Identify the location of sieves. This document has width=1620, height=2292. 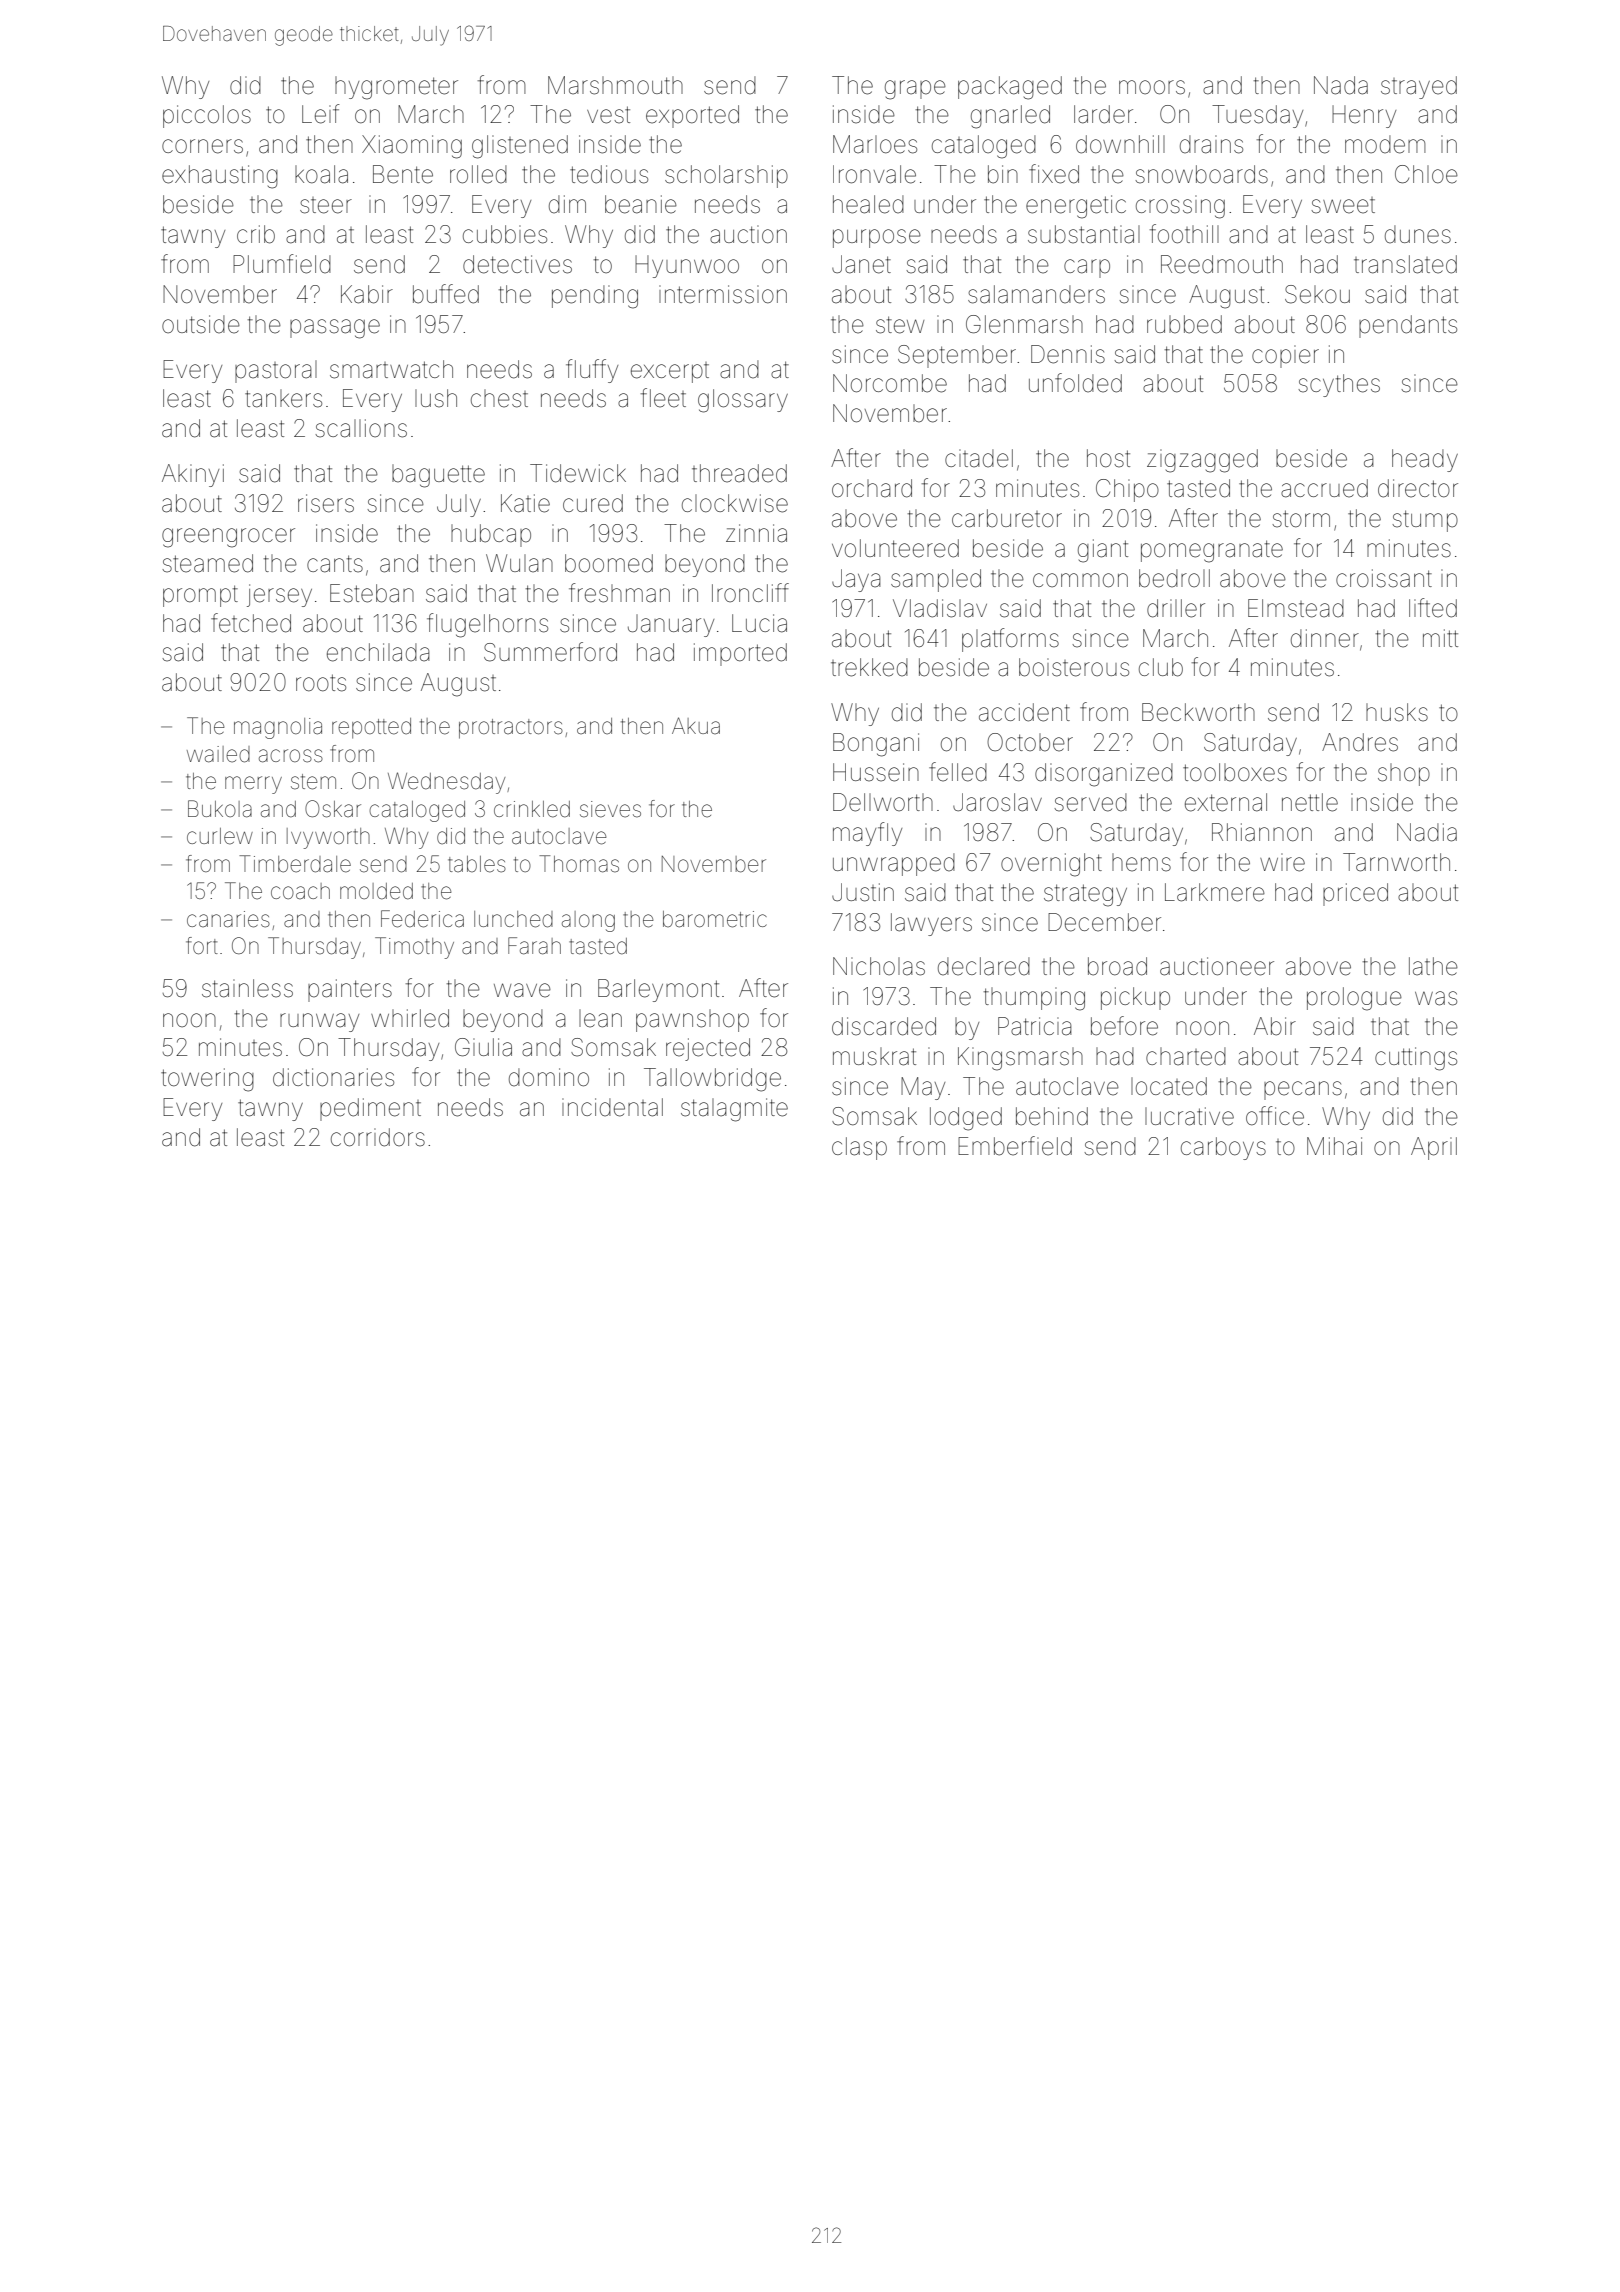
(610, 809).
